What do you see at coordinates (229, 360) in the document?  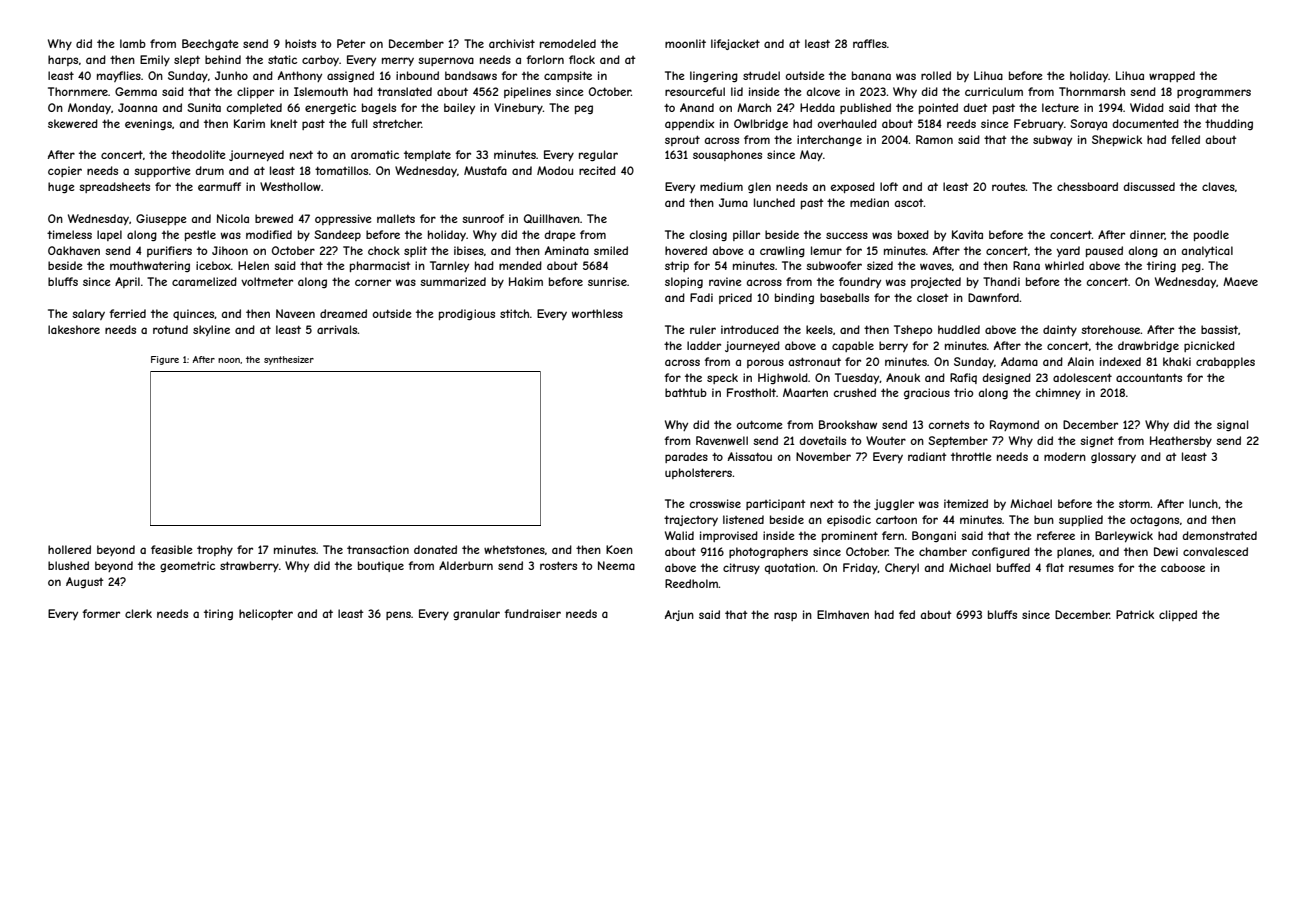 I see `noon` at bounding box center [229, 360].
